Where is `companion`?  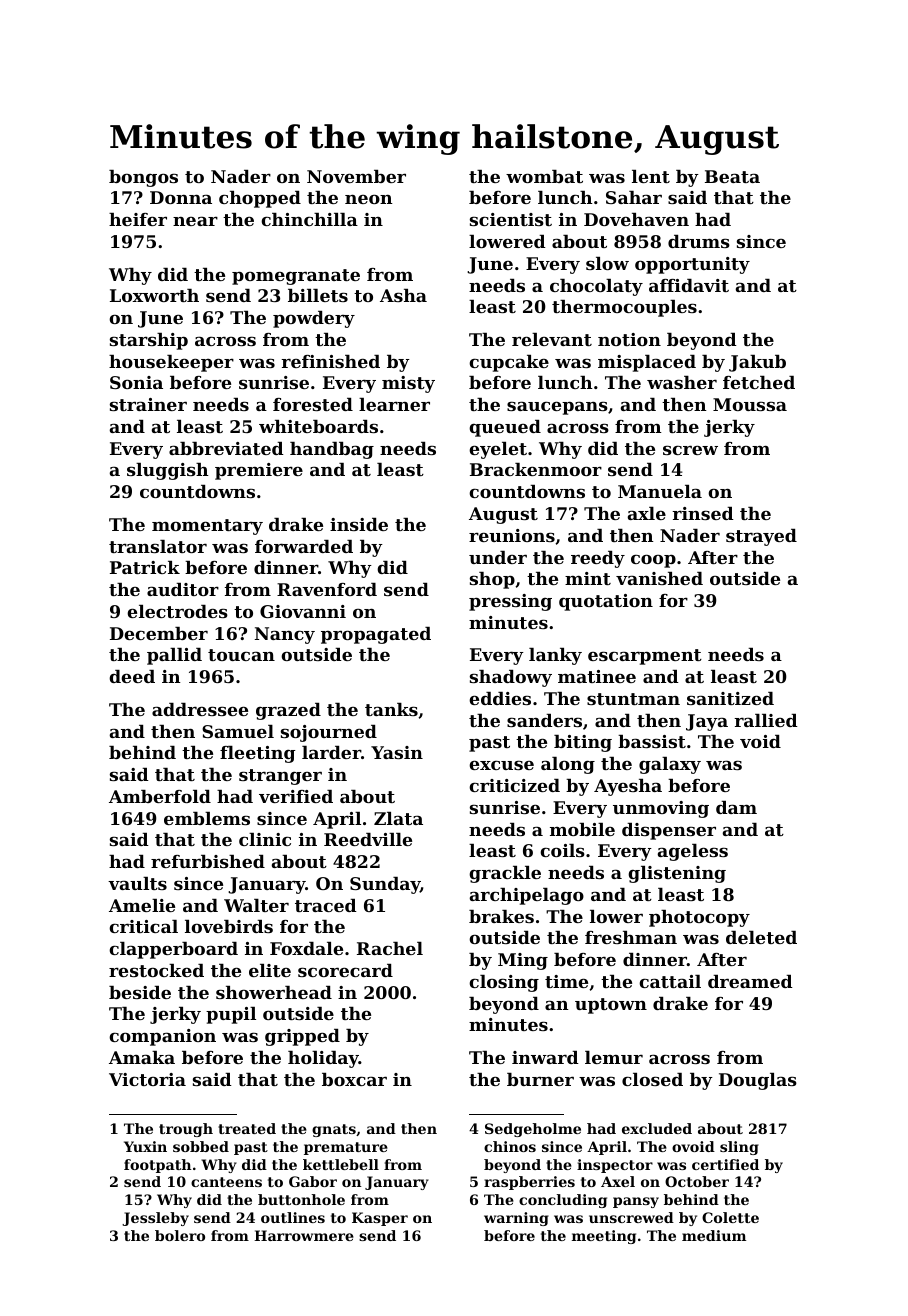
companion is located at coordinates (162, 1037).
